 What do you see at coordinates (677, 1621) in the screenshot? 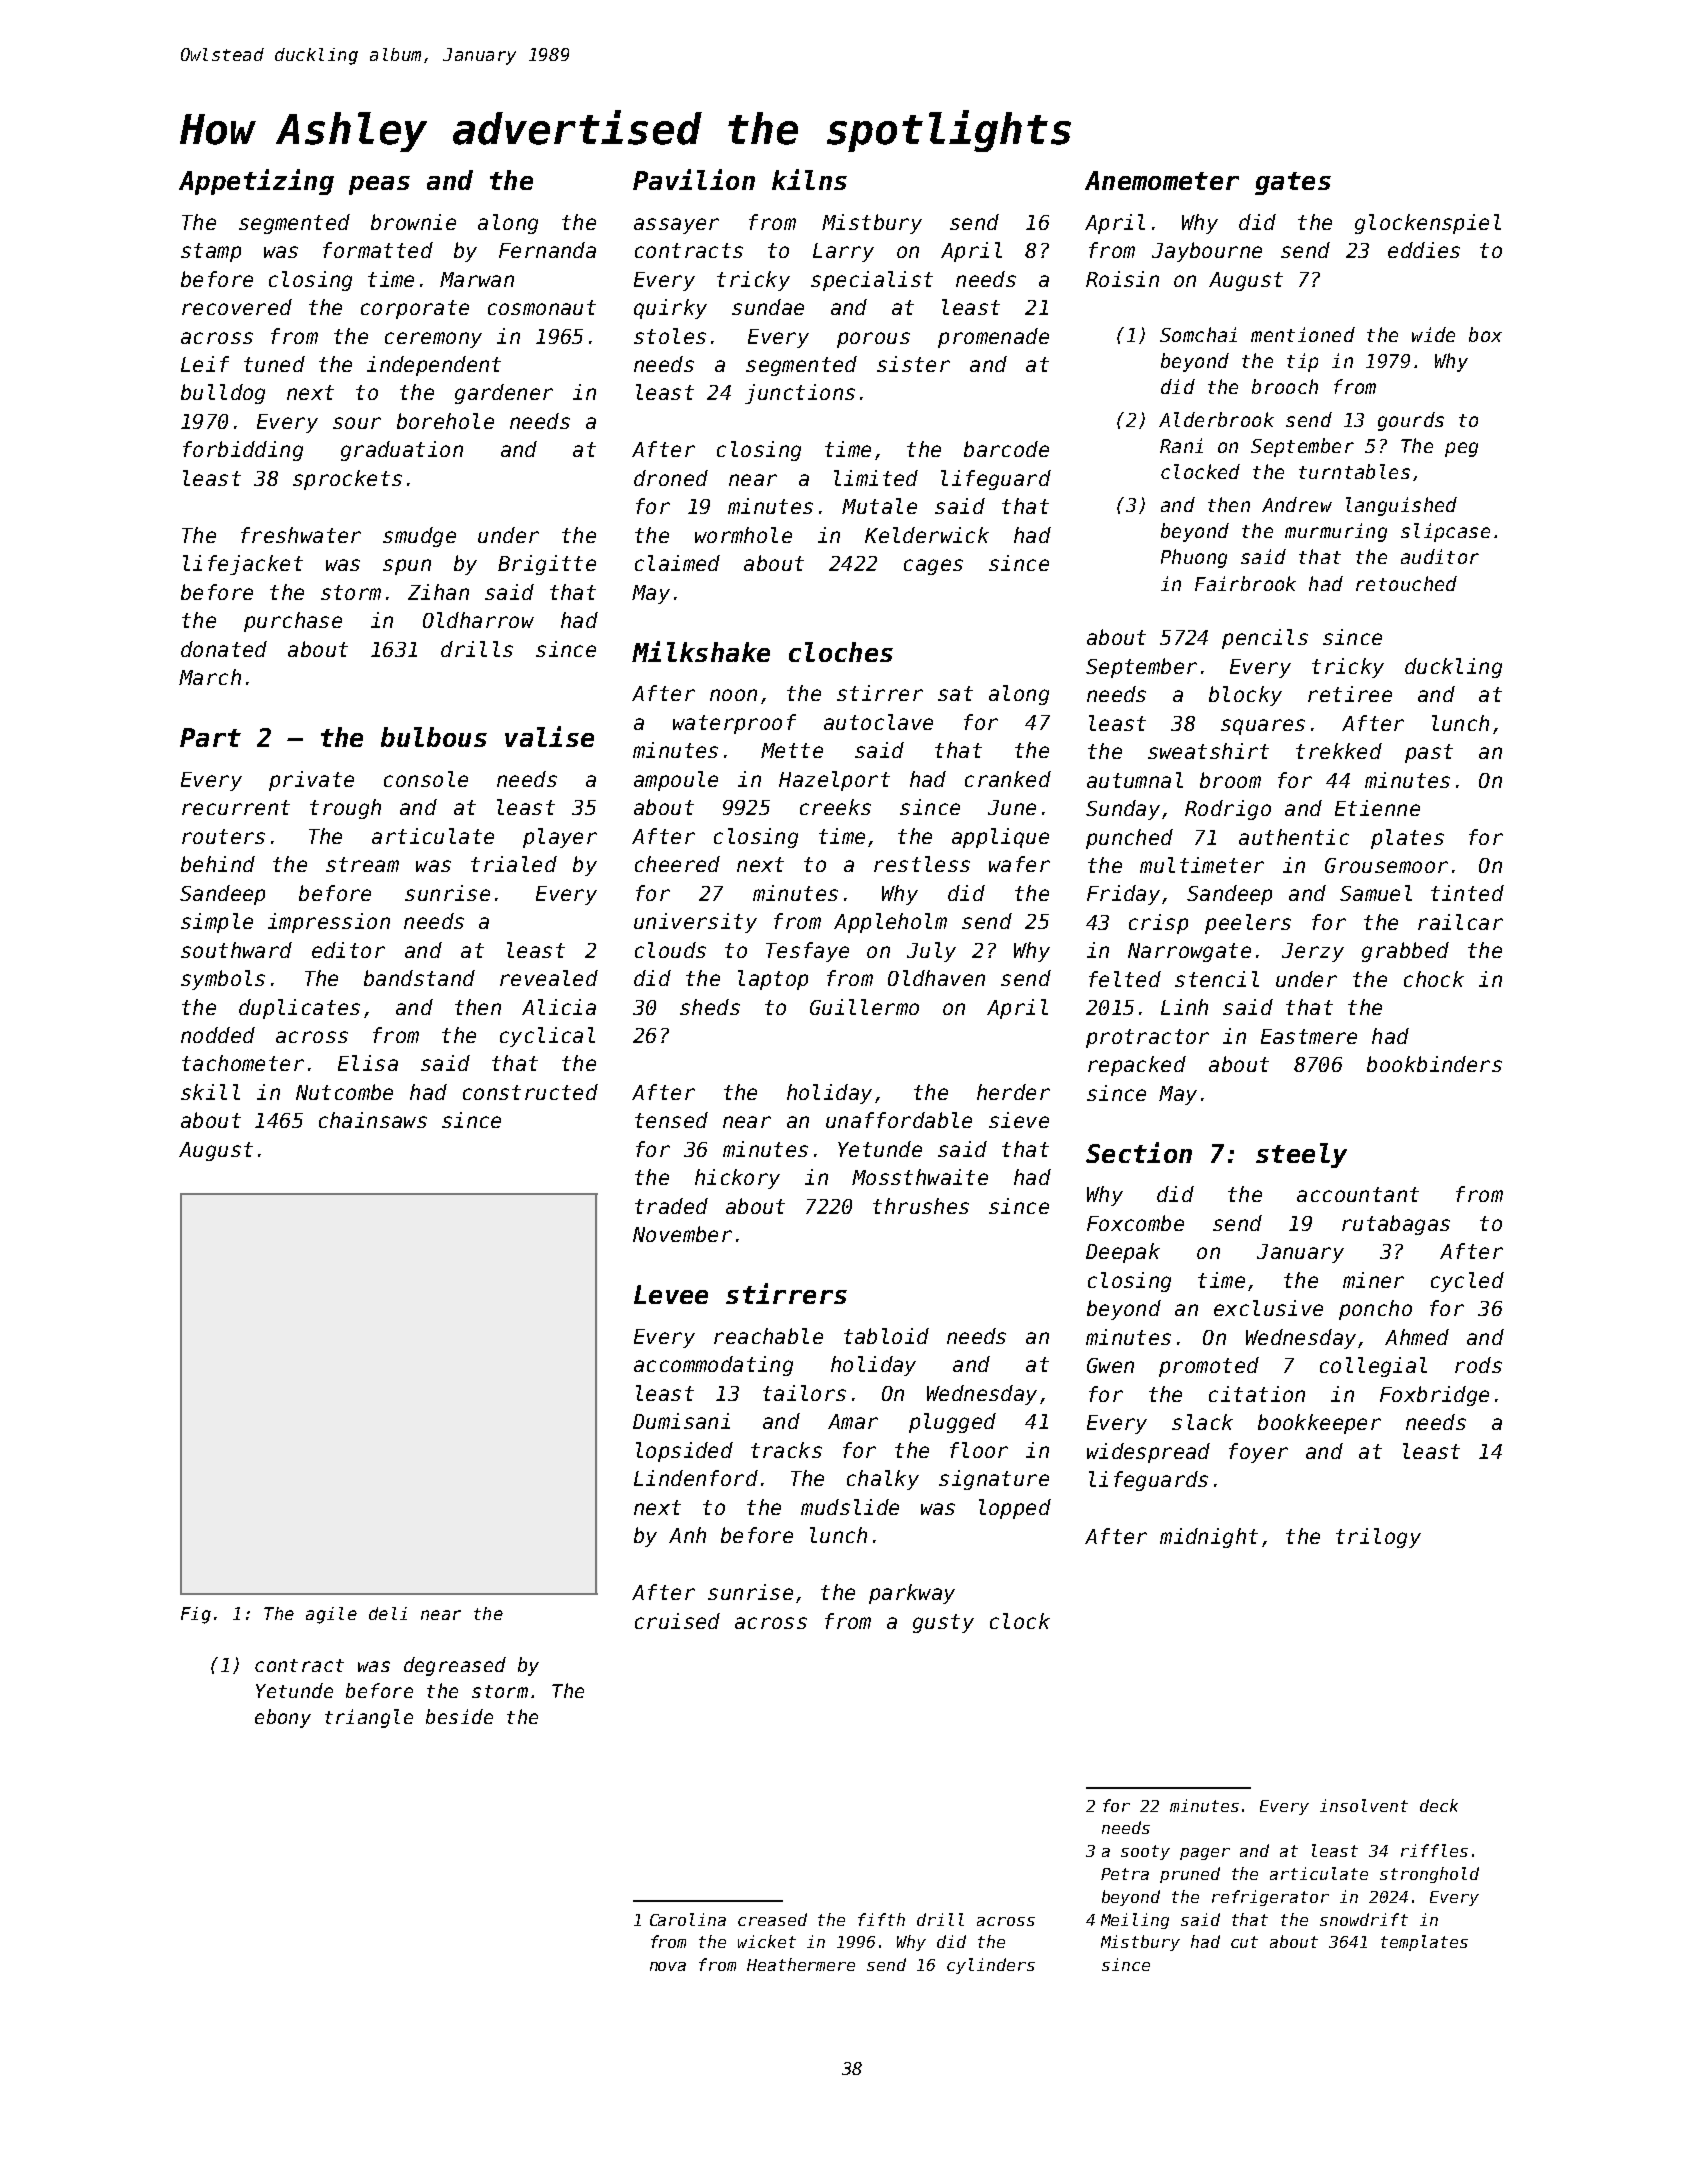
I see `cruised` at bounding box center [677, 1621].
